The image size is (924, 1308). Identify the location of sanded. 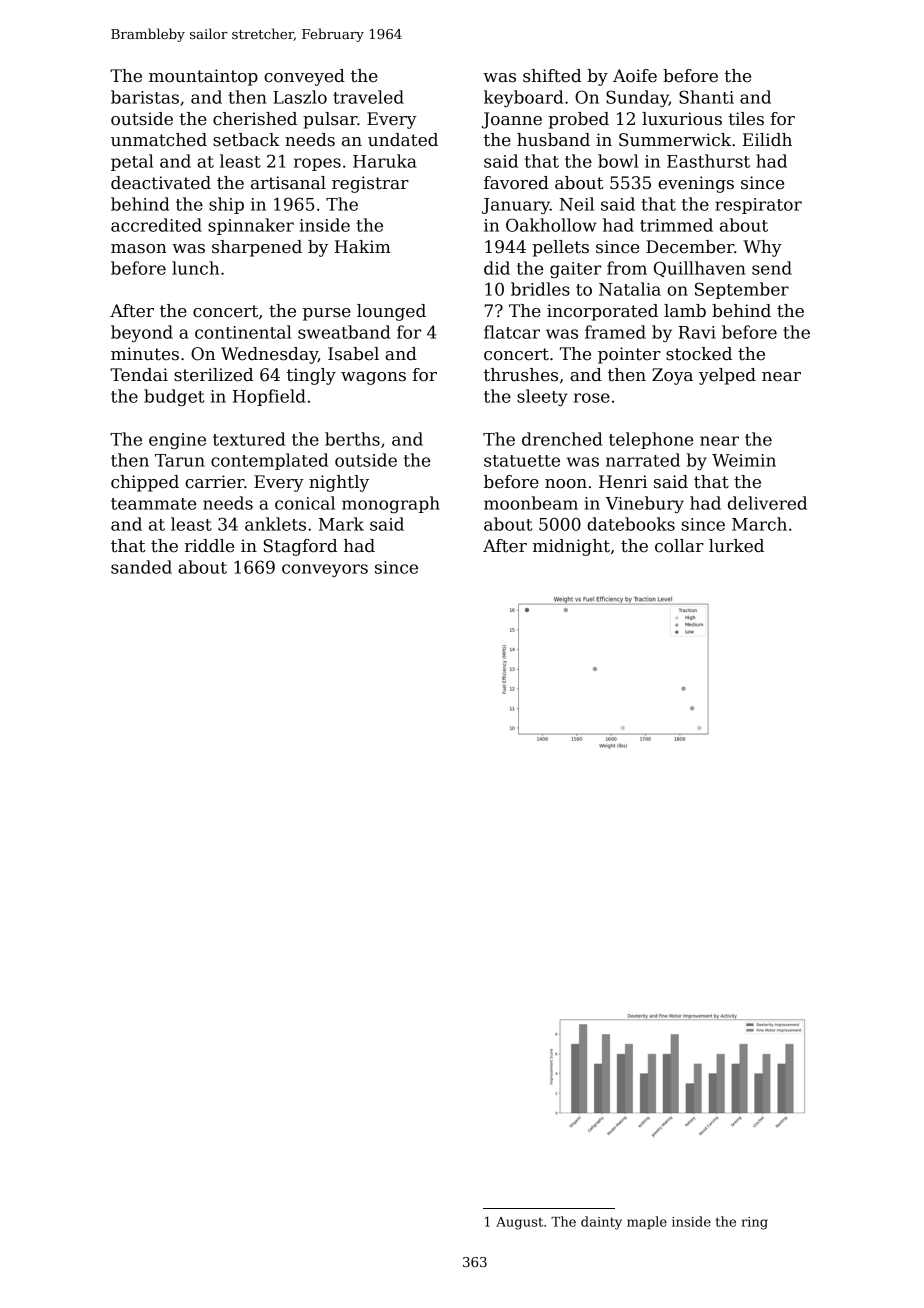
(141, 567).
